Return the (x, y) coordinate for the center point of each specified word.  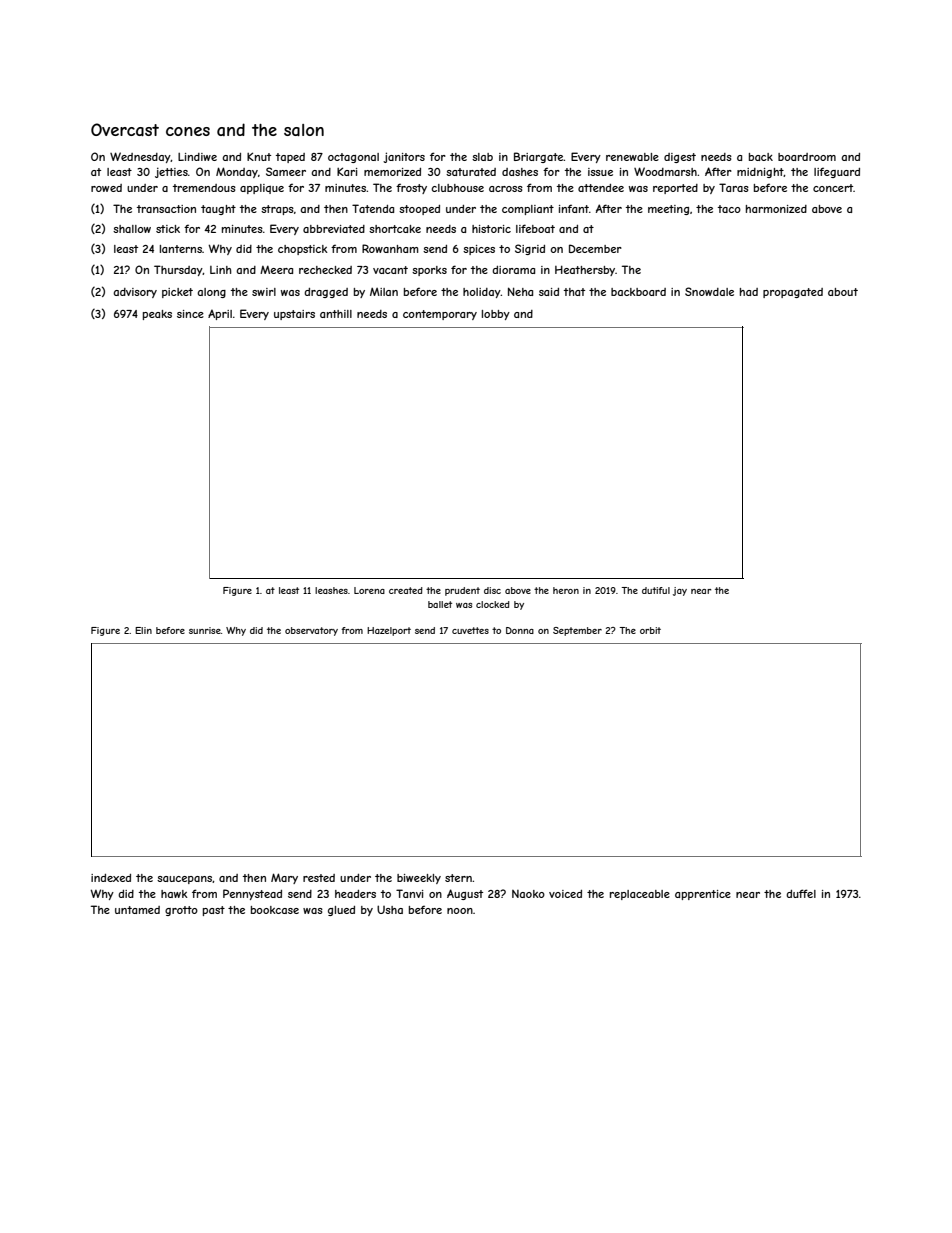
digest (680, 158)
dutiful (656, 590)
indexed (111, 878)
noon (460, 911)
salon (304, 130)
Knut (259, 156)
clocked (493, 604)
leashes (331, 590)
